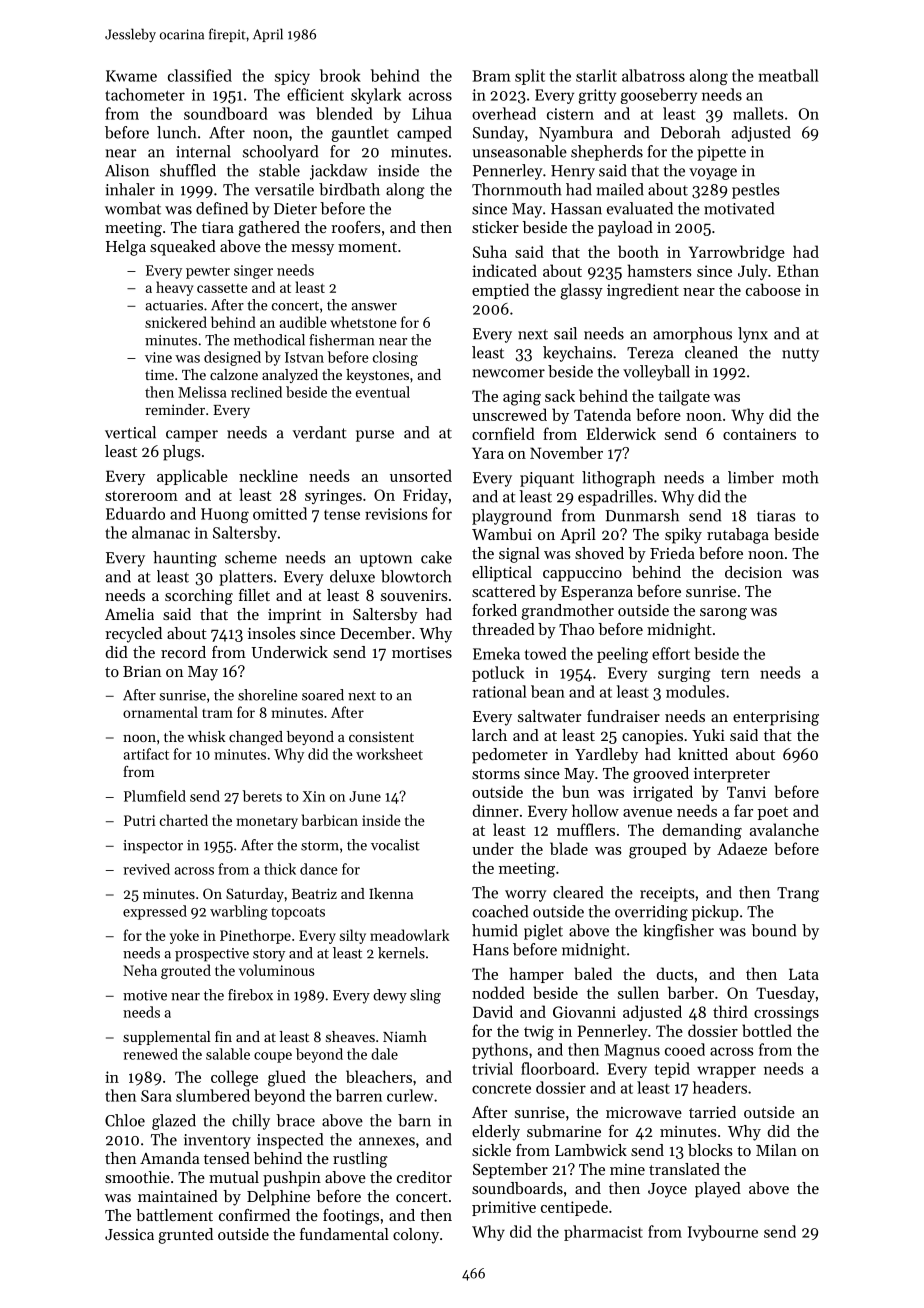  Describe the element at coordinates (596, 75) in the screenshot. I see `starlit` at that location.
